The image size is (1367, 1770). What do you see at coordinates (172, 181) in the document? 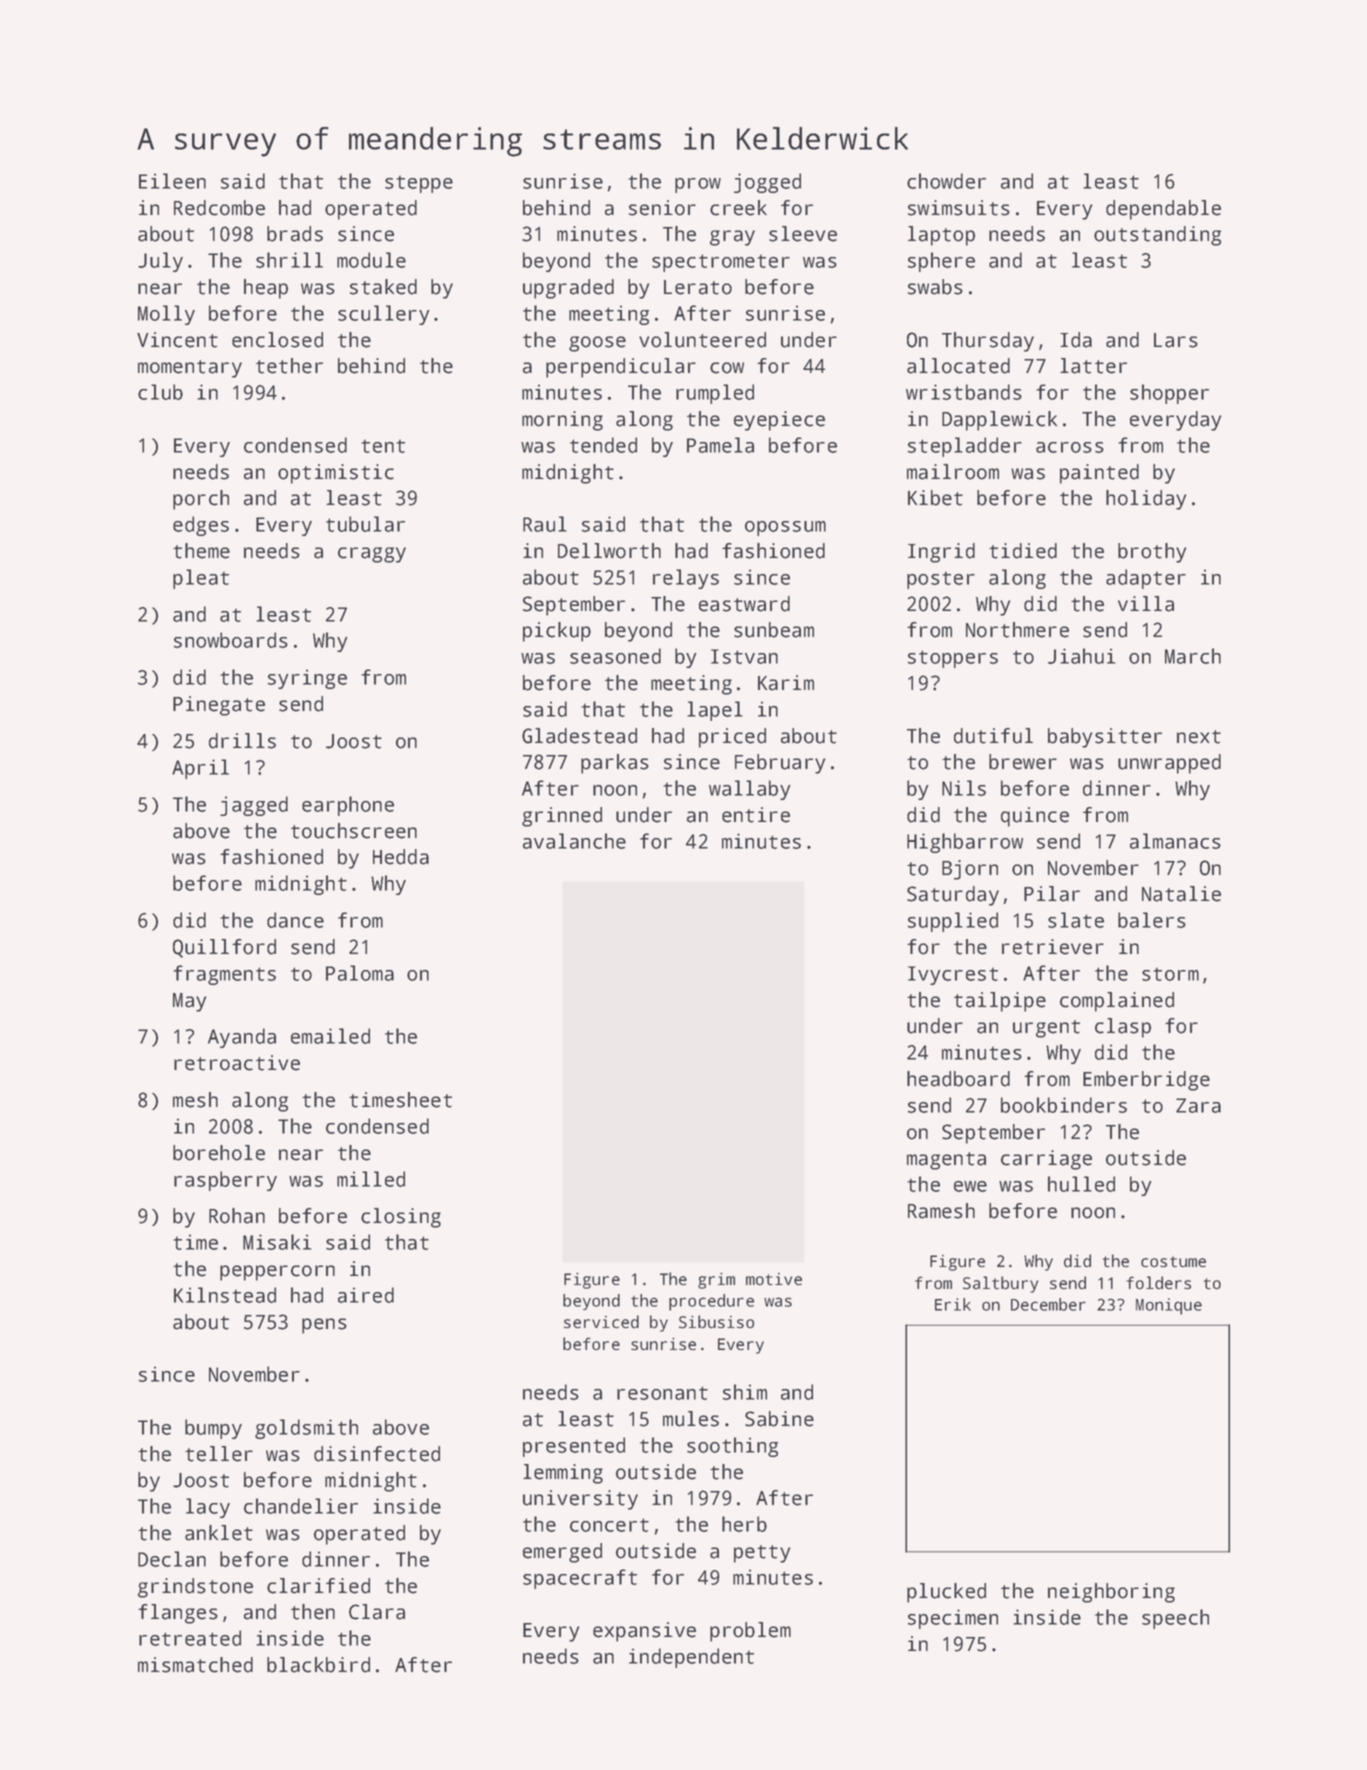
I see `Eileen` at bounding box center [172, 181].
